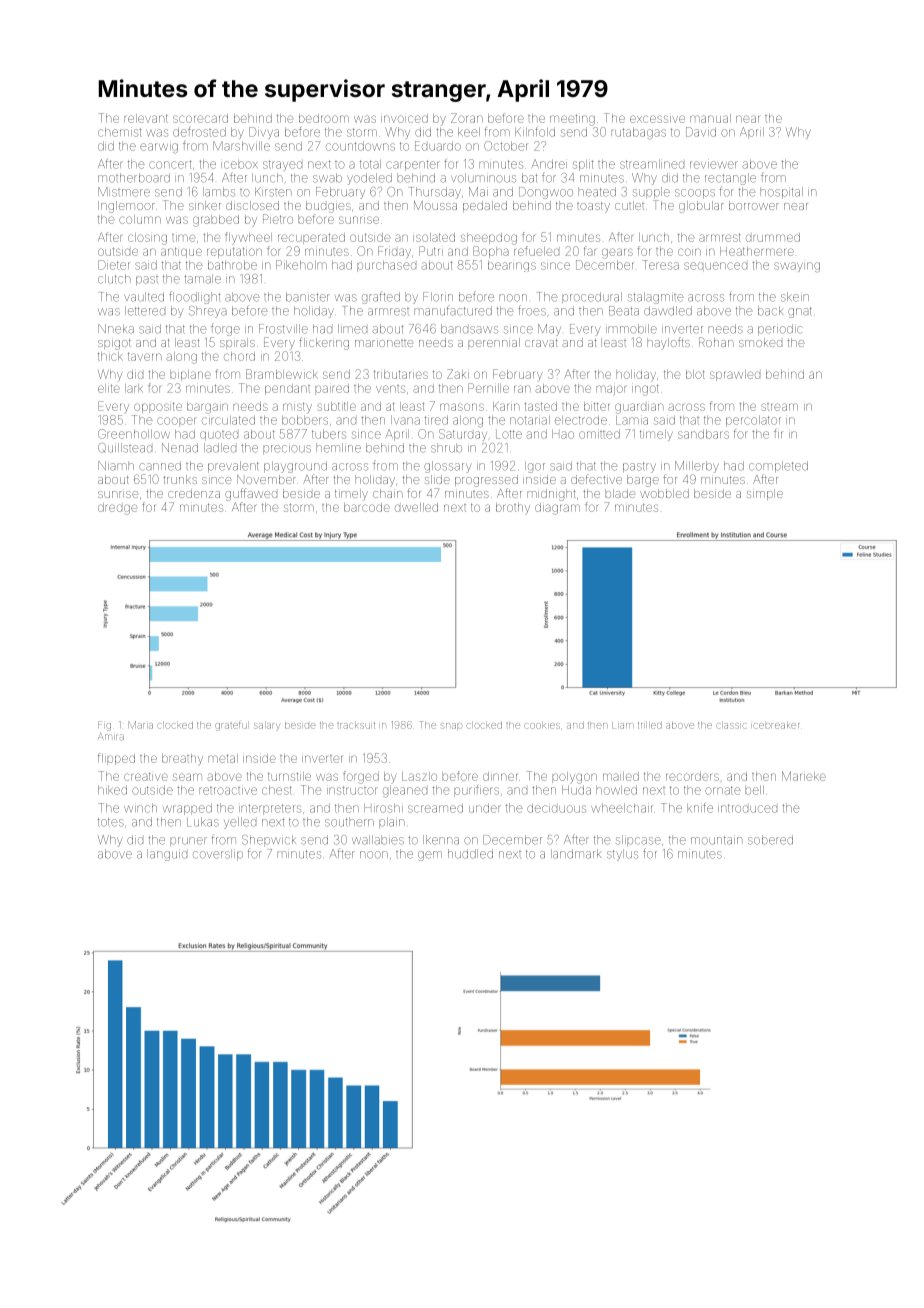  What do you see at coordinates (203, 822) in the image?
I see `Lukas` at bounding box center [203, 822].
